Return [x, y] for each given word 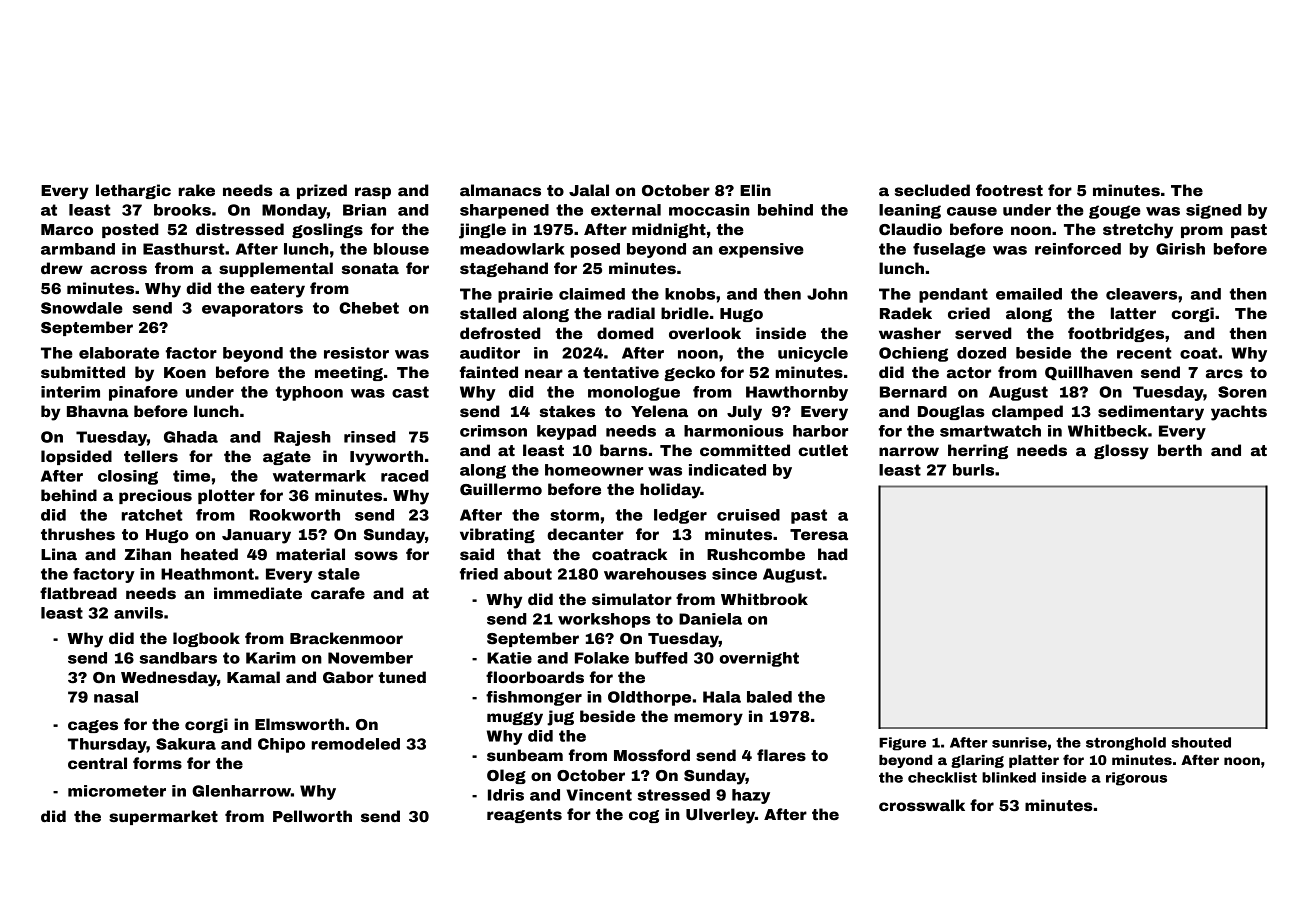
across [118, 269]
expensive [761, 250]
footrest [1009, 190]
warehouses [655, 574]
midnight [669, 230]
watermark [319, 476]
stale [339, 574]
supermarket [163, 817]
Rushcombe [756, 554]
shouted [1201, 742]
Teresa [819, 535]
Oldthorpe [649, 698]
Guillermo [501, 489]
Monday [294, 211]
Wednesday [169, 679]
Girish [1180, 249]
